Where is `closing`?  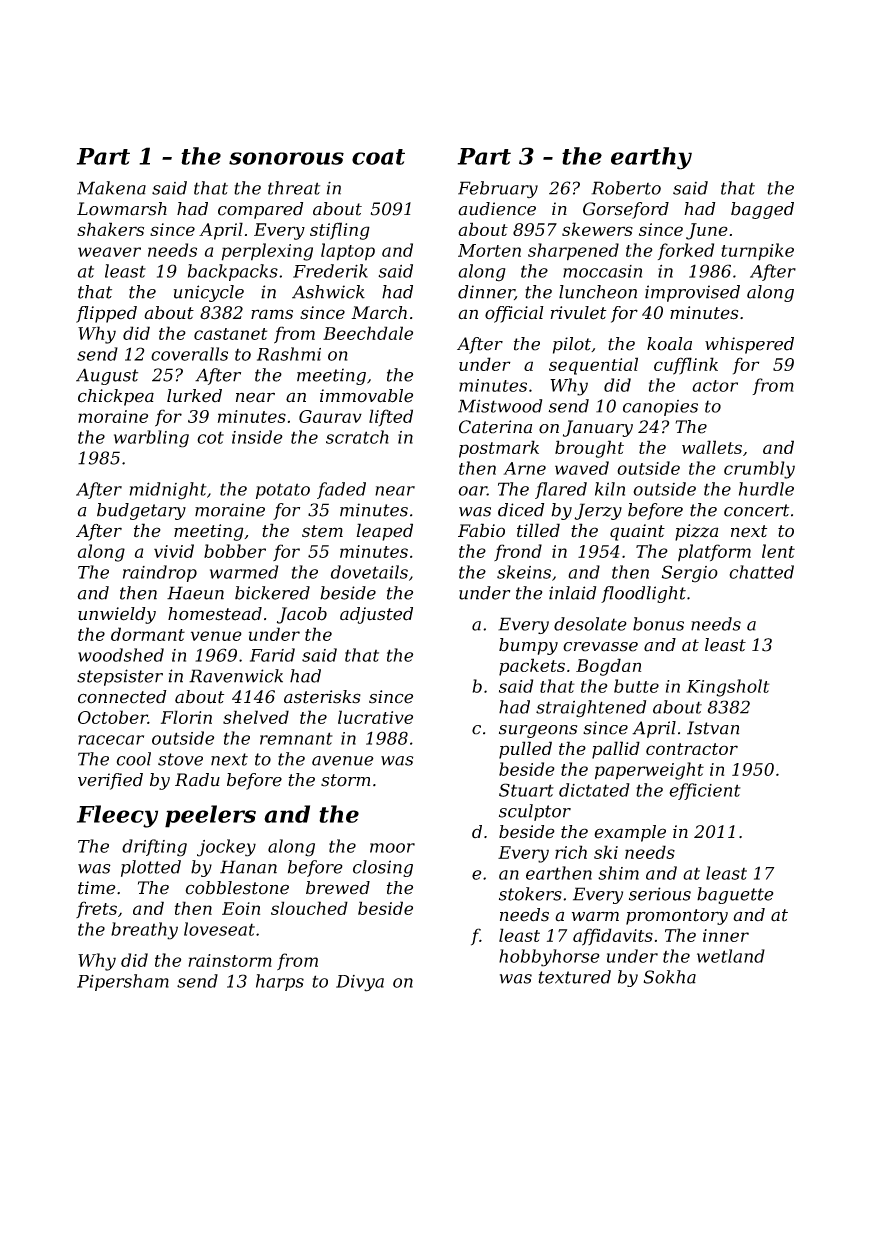 closing is located at coordinates (383, 868).
